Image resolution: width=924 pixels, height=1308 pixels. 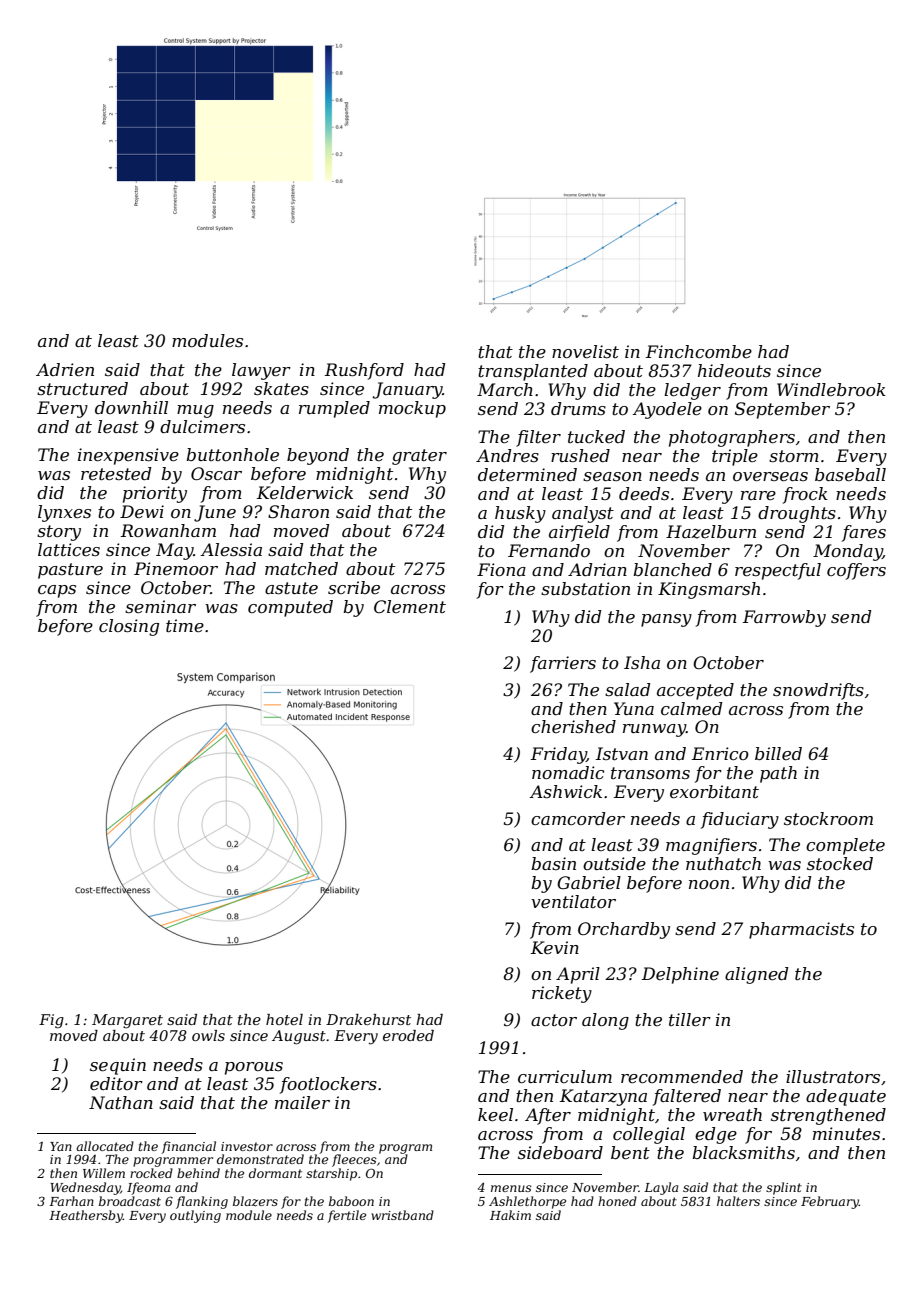 I want to click on Windlebrook, so click(x=831, y=389).
